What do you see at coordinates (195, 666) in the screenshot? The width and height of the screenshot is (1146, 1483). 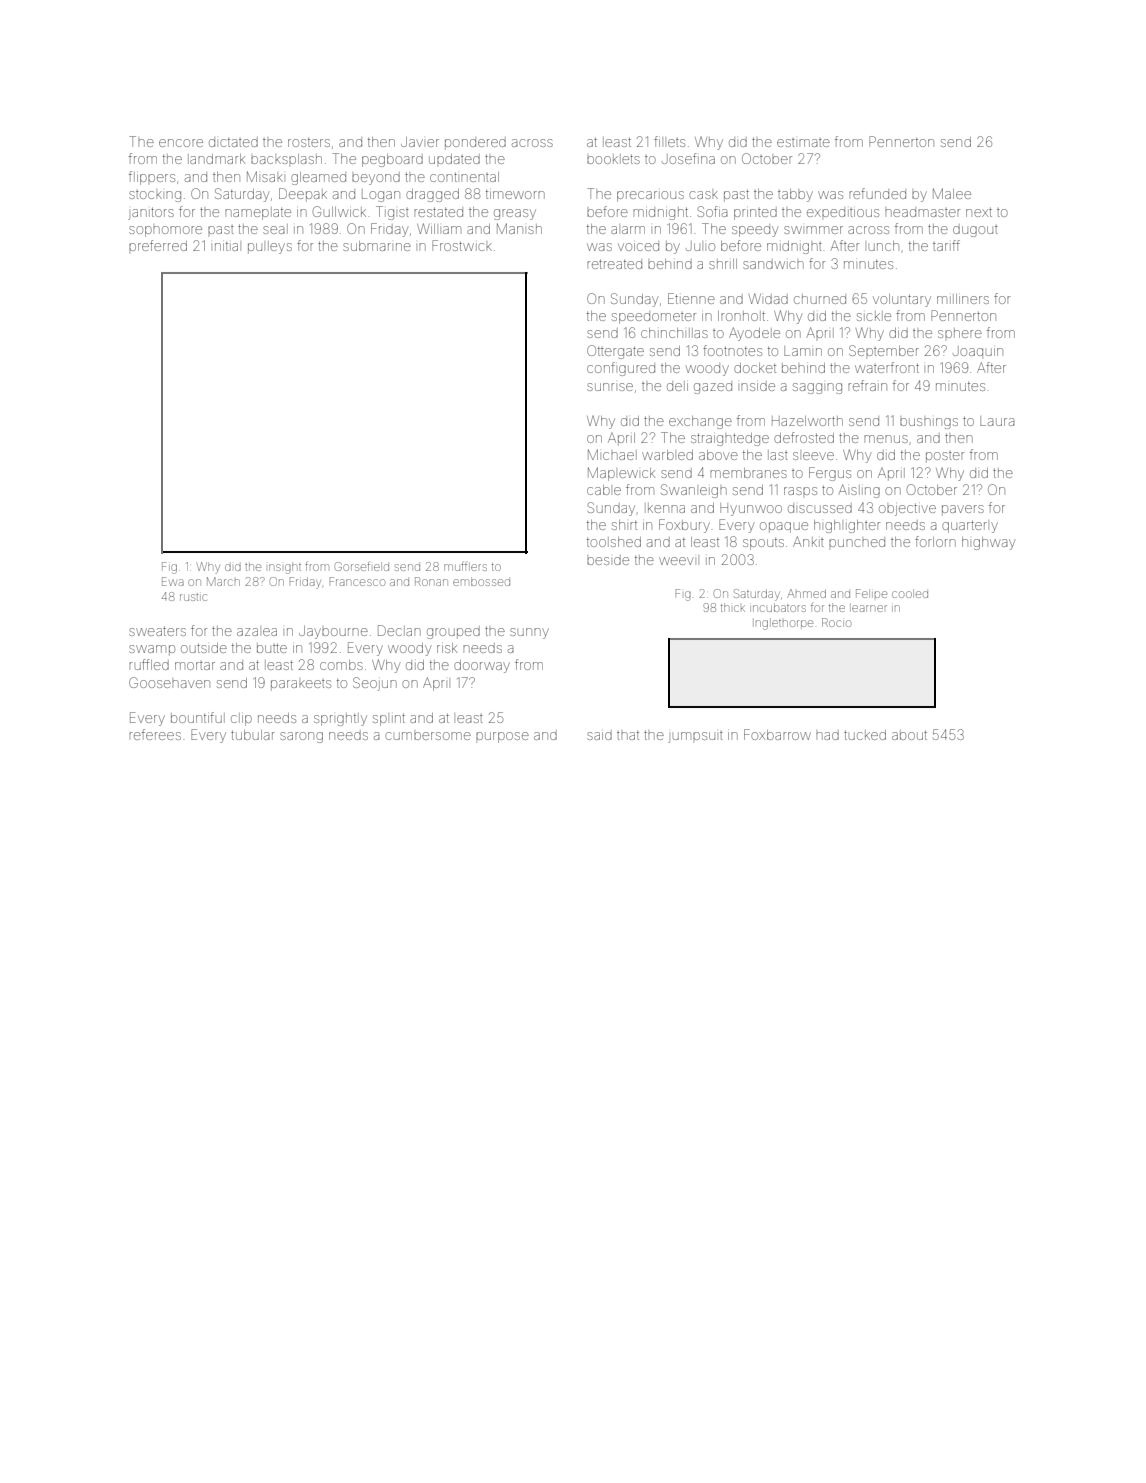 I see `mortar` at bounding box center [195, 666].
